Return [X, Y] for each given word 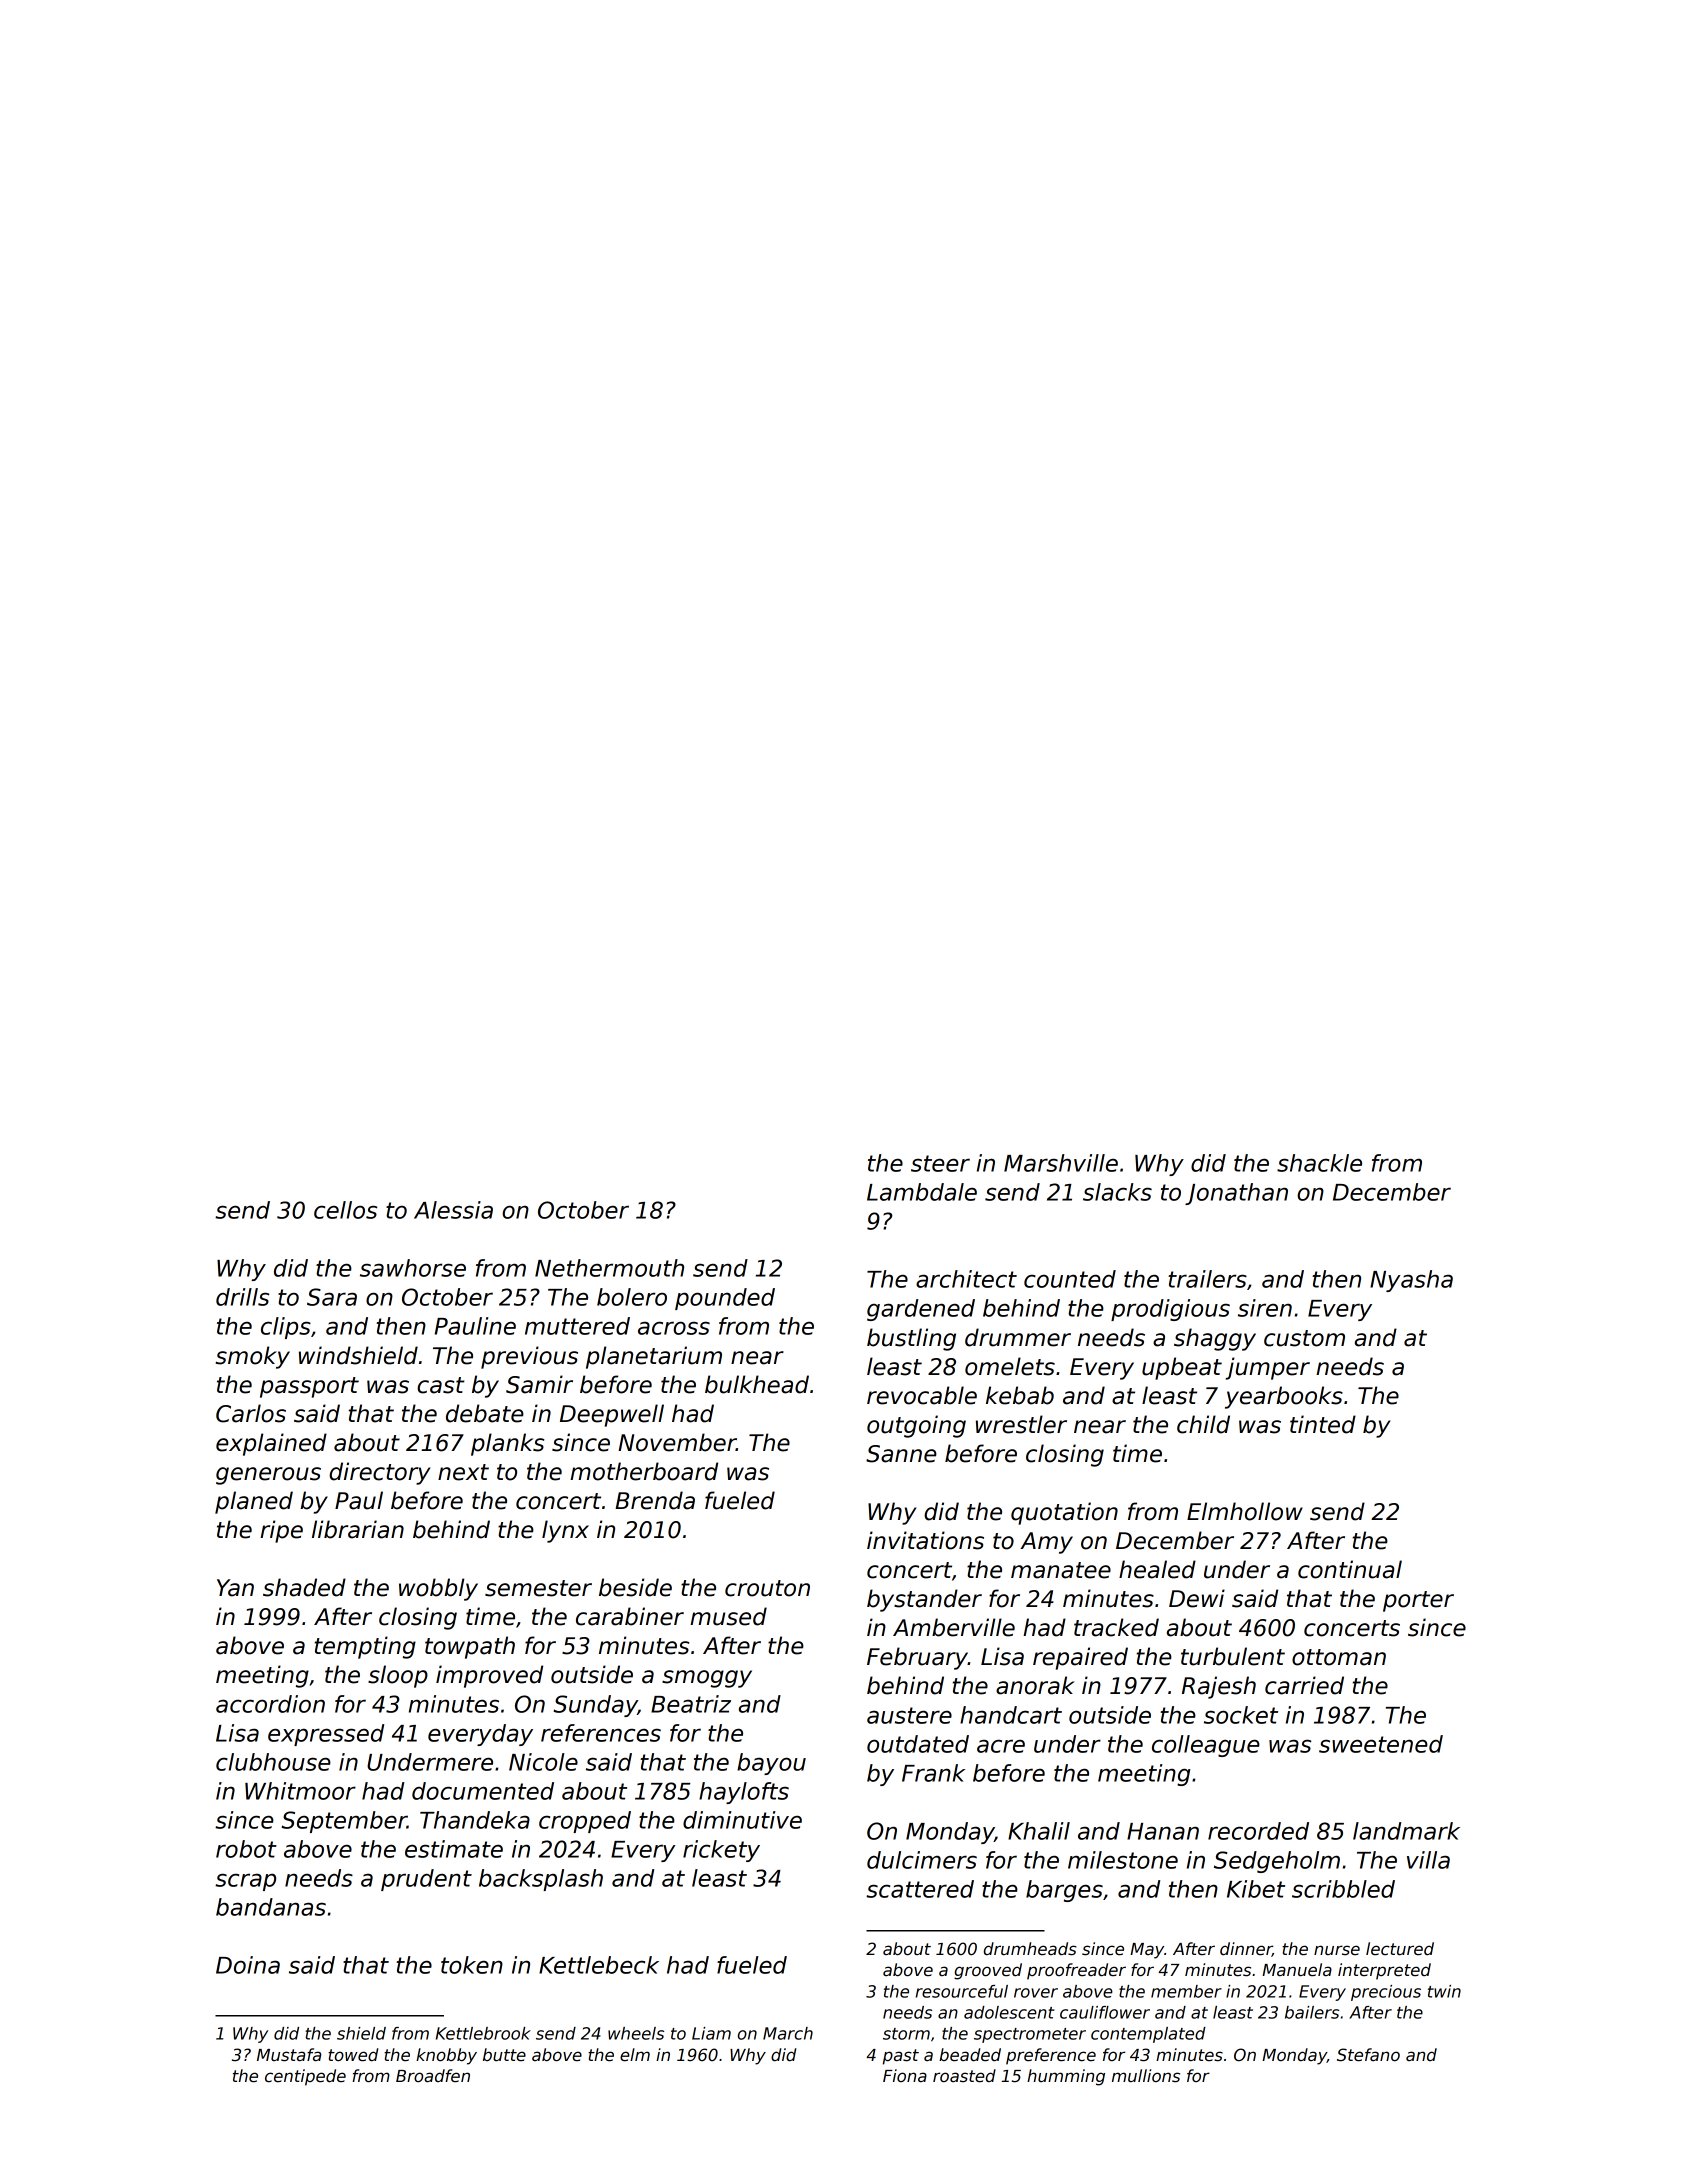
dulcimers [922, 1860]
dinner [1246, 1949]
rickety [721, 1851]
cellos [345, 1210]
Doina [248, 1965]
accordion [270, 1704]
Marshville [1061, 1163]
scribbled [1343, 1889]
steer [940, 1163]
